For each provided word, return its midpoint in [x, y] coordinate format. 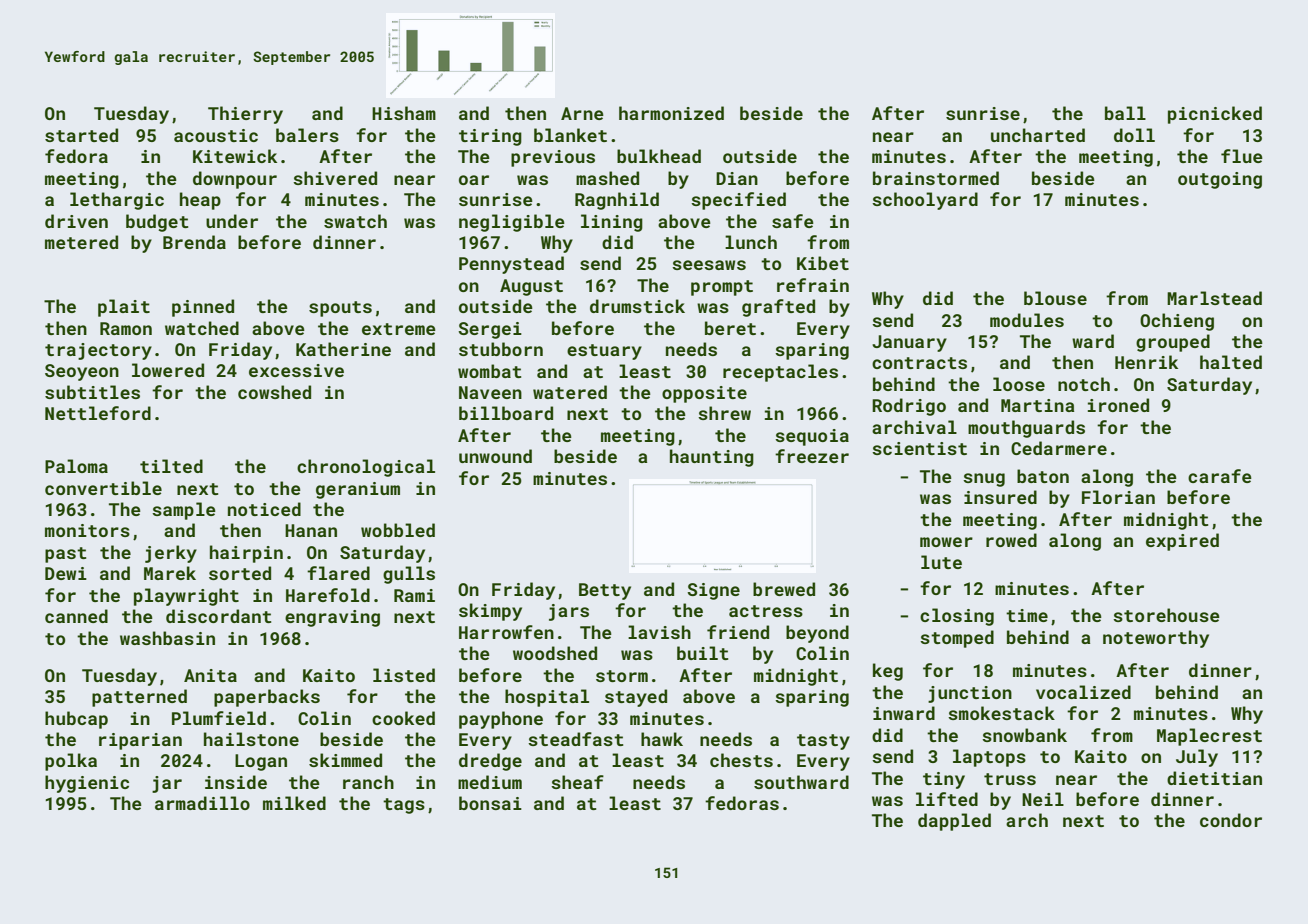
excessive [296, 370]
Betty [605, 591]
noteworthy [1156, 639]
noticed [264, 509]
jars [569, 612]
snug [984, 480]
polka [71, 762]
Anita [210, 675]
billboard [506, 413]
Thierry [245, 115]
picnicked [1215, 115]
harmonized [671, 113]
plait [124, 308]
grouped [1173, 343]
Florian [1118, 497]
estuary [604, 352]
